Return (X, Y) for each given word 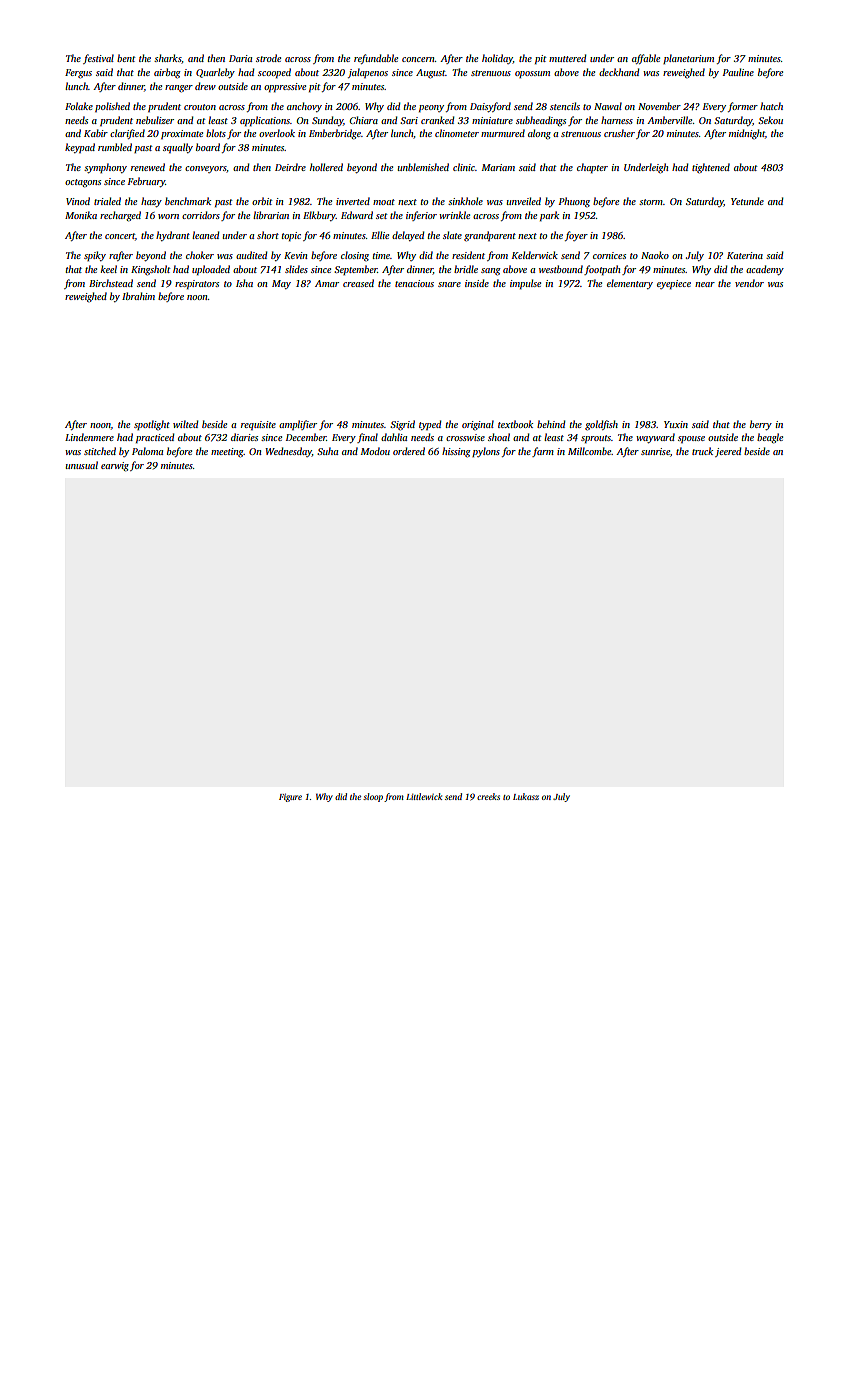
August (431, 74)
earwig (115, 467)
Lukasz (526, 796)
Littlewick (424, 796)
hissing (456, 452)
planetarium (688, 59)
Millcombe (589, 451)
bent (126, 58)
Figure (290, 797)
